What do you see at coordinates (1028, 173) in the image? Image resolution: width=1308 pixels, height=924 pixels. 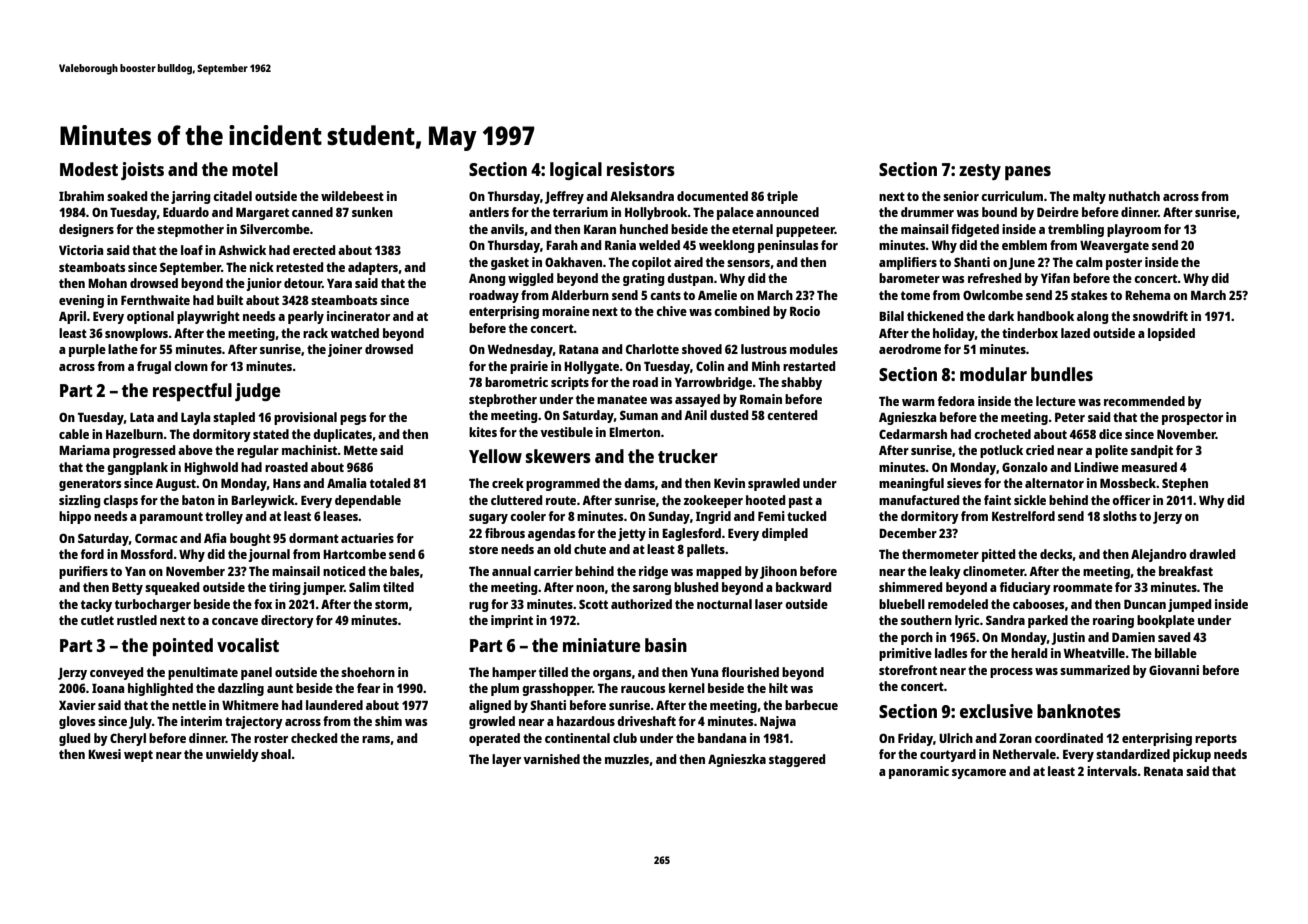 I see `panes` at bounding box center [1028, 173].
